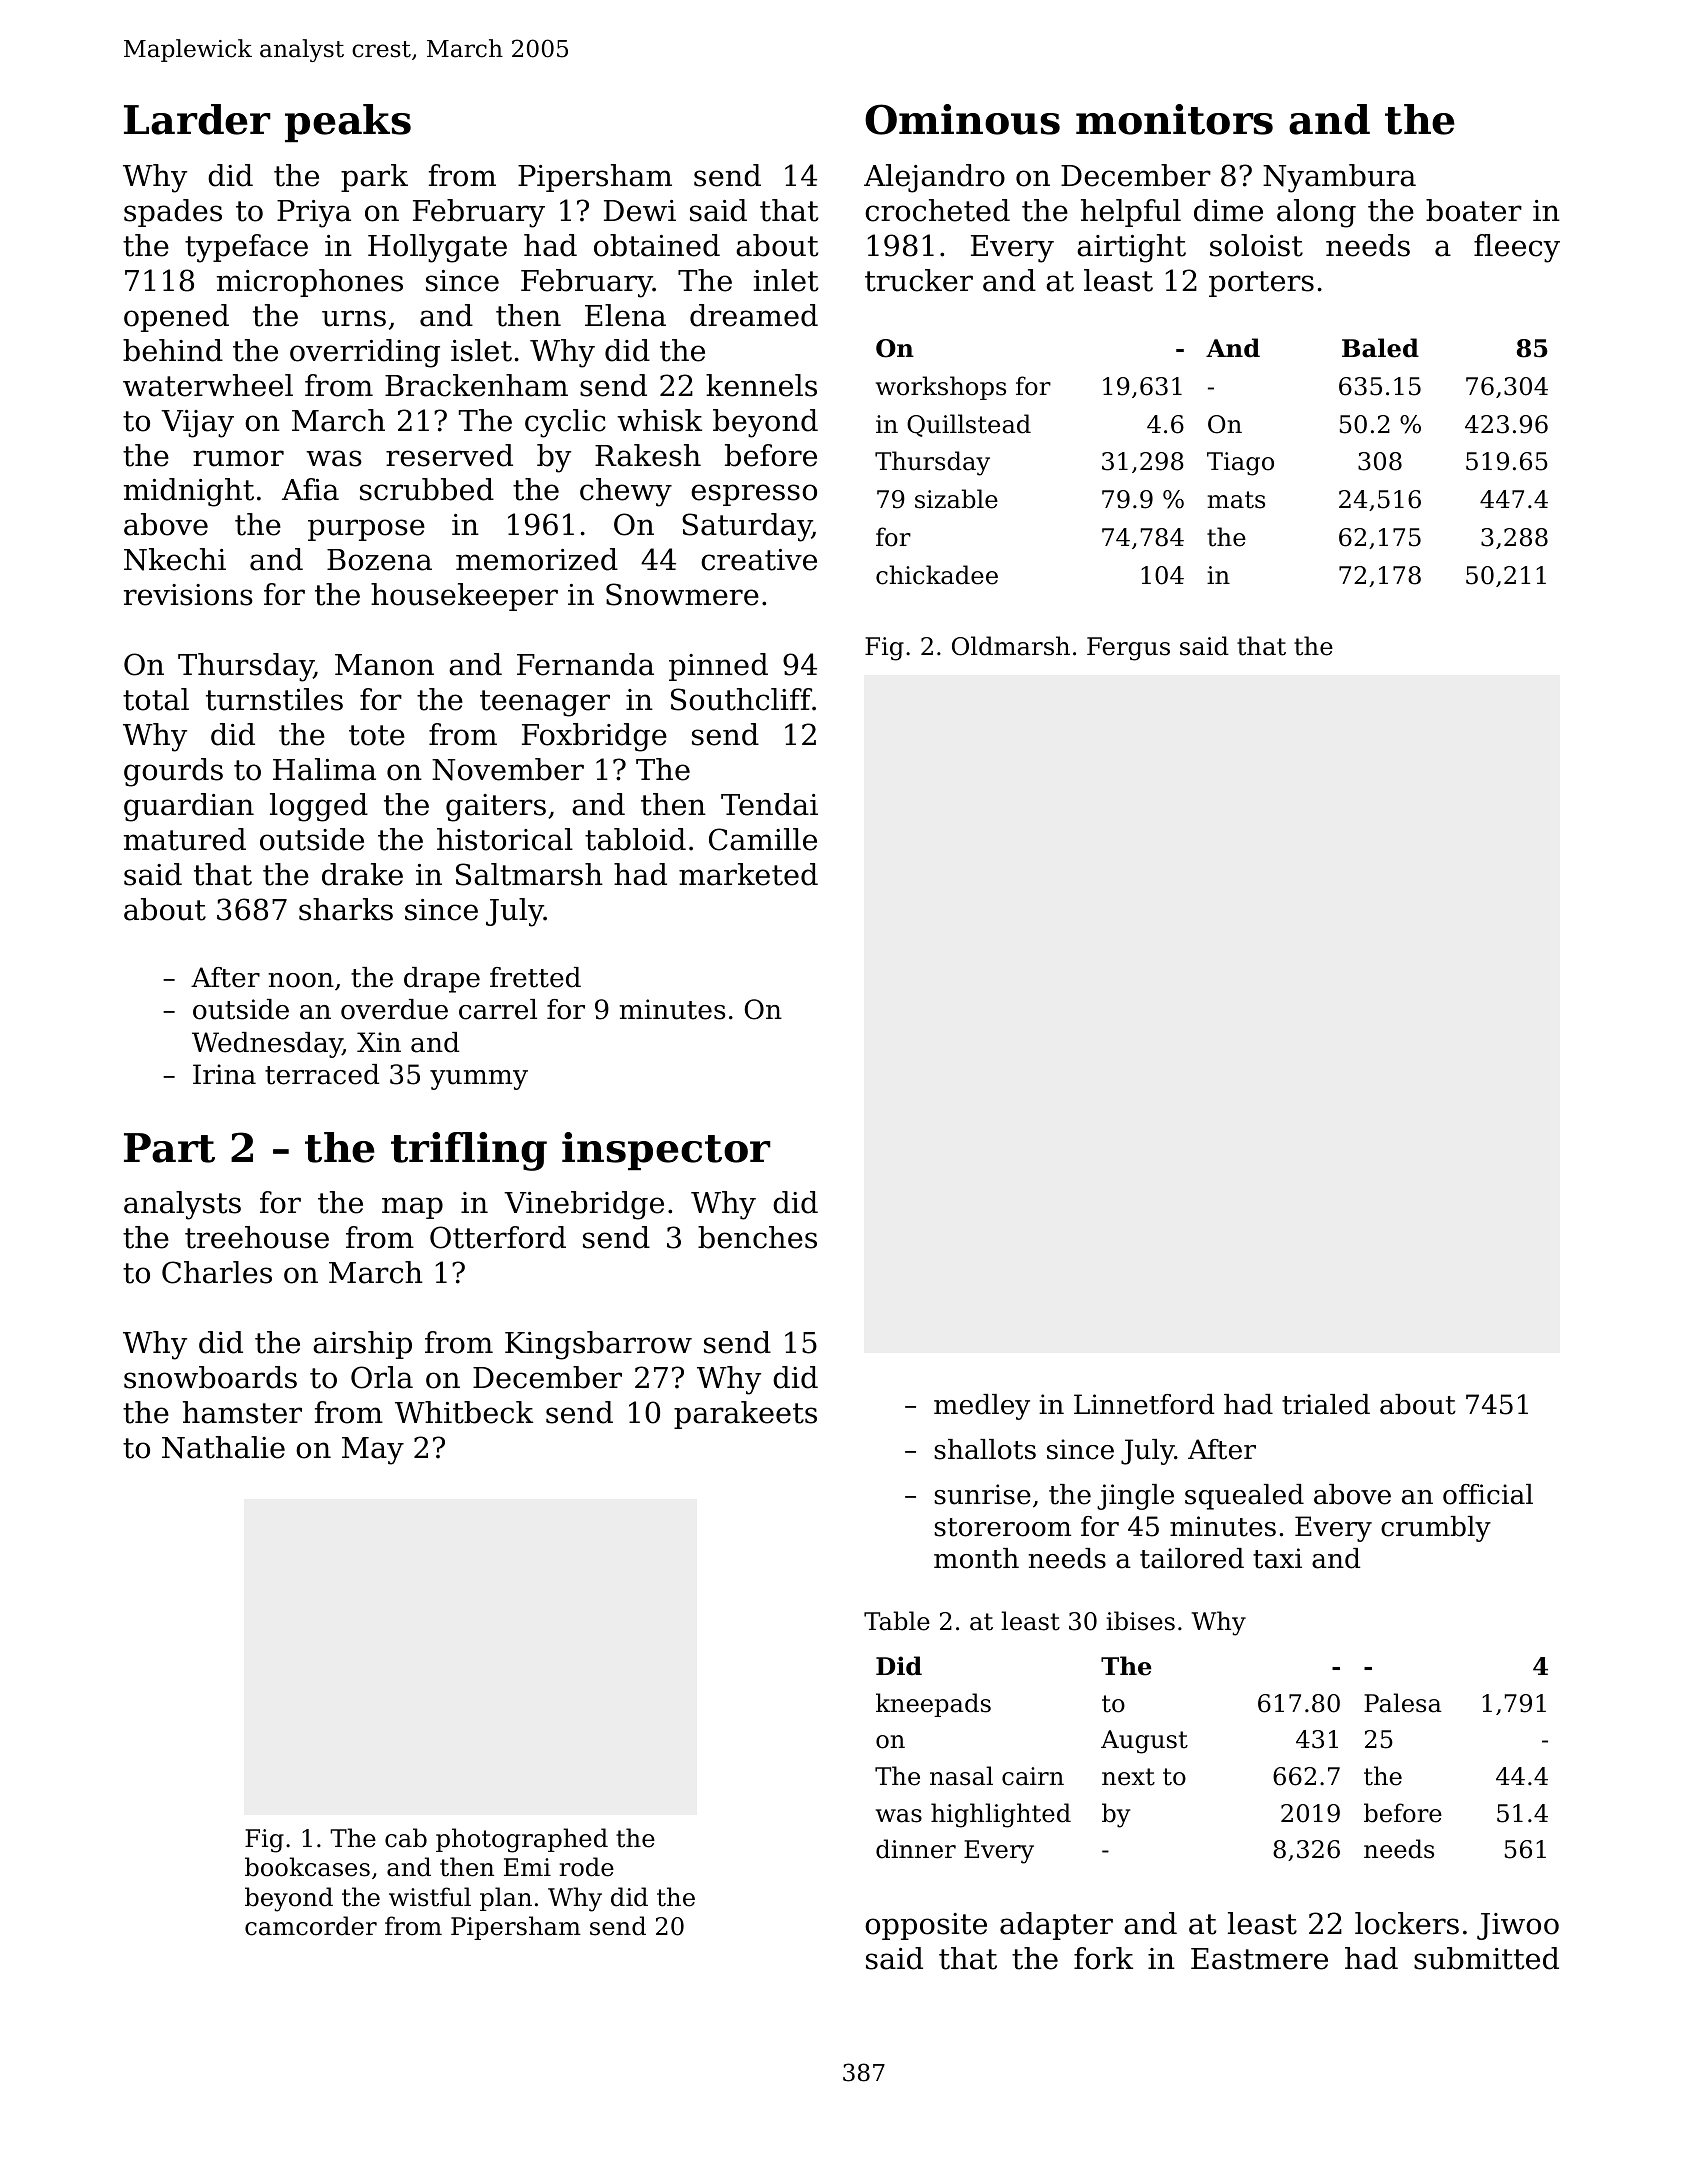 The image size is (1683, 2178). I want to click on trifling, so click(469, 1151).
